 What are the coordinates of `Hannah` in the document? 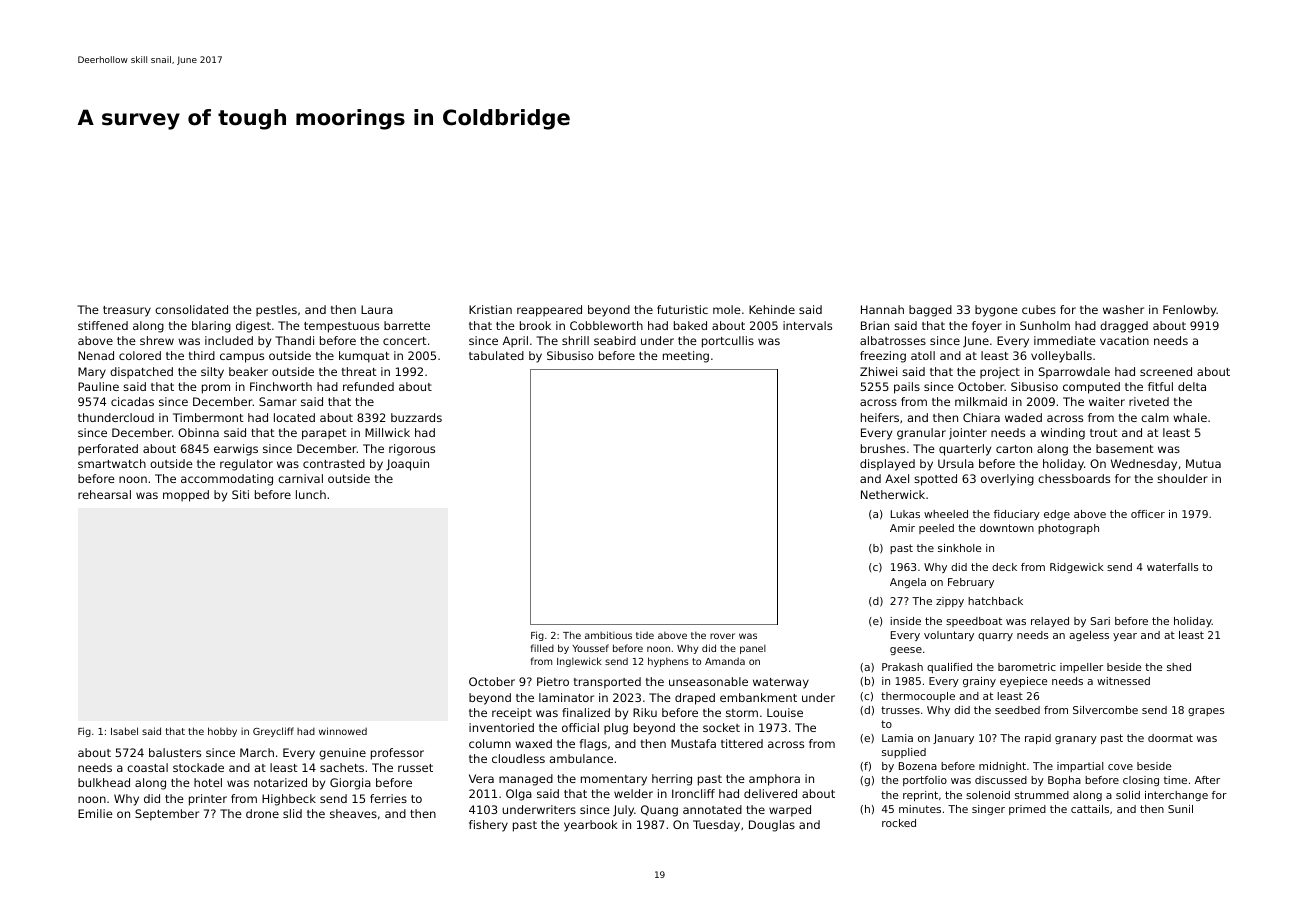 It's located at (882, 309).
